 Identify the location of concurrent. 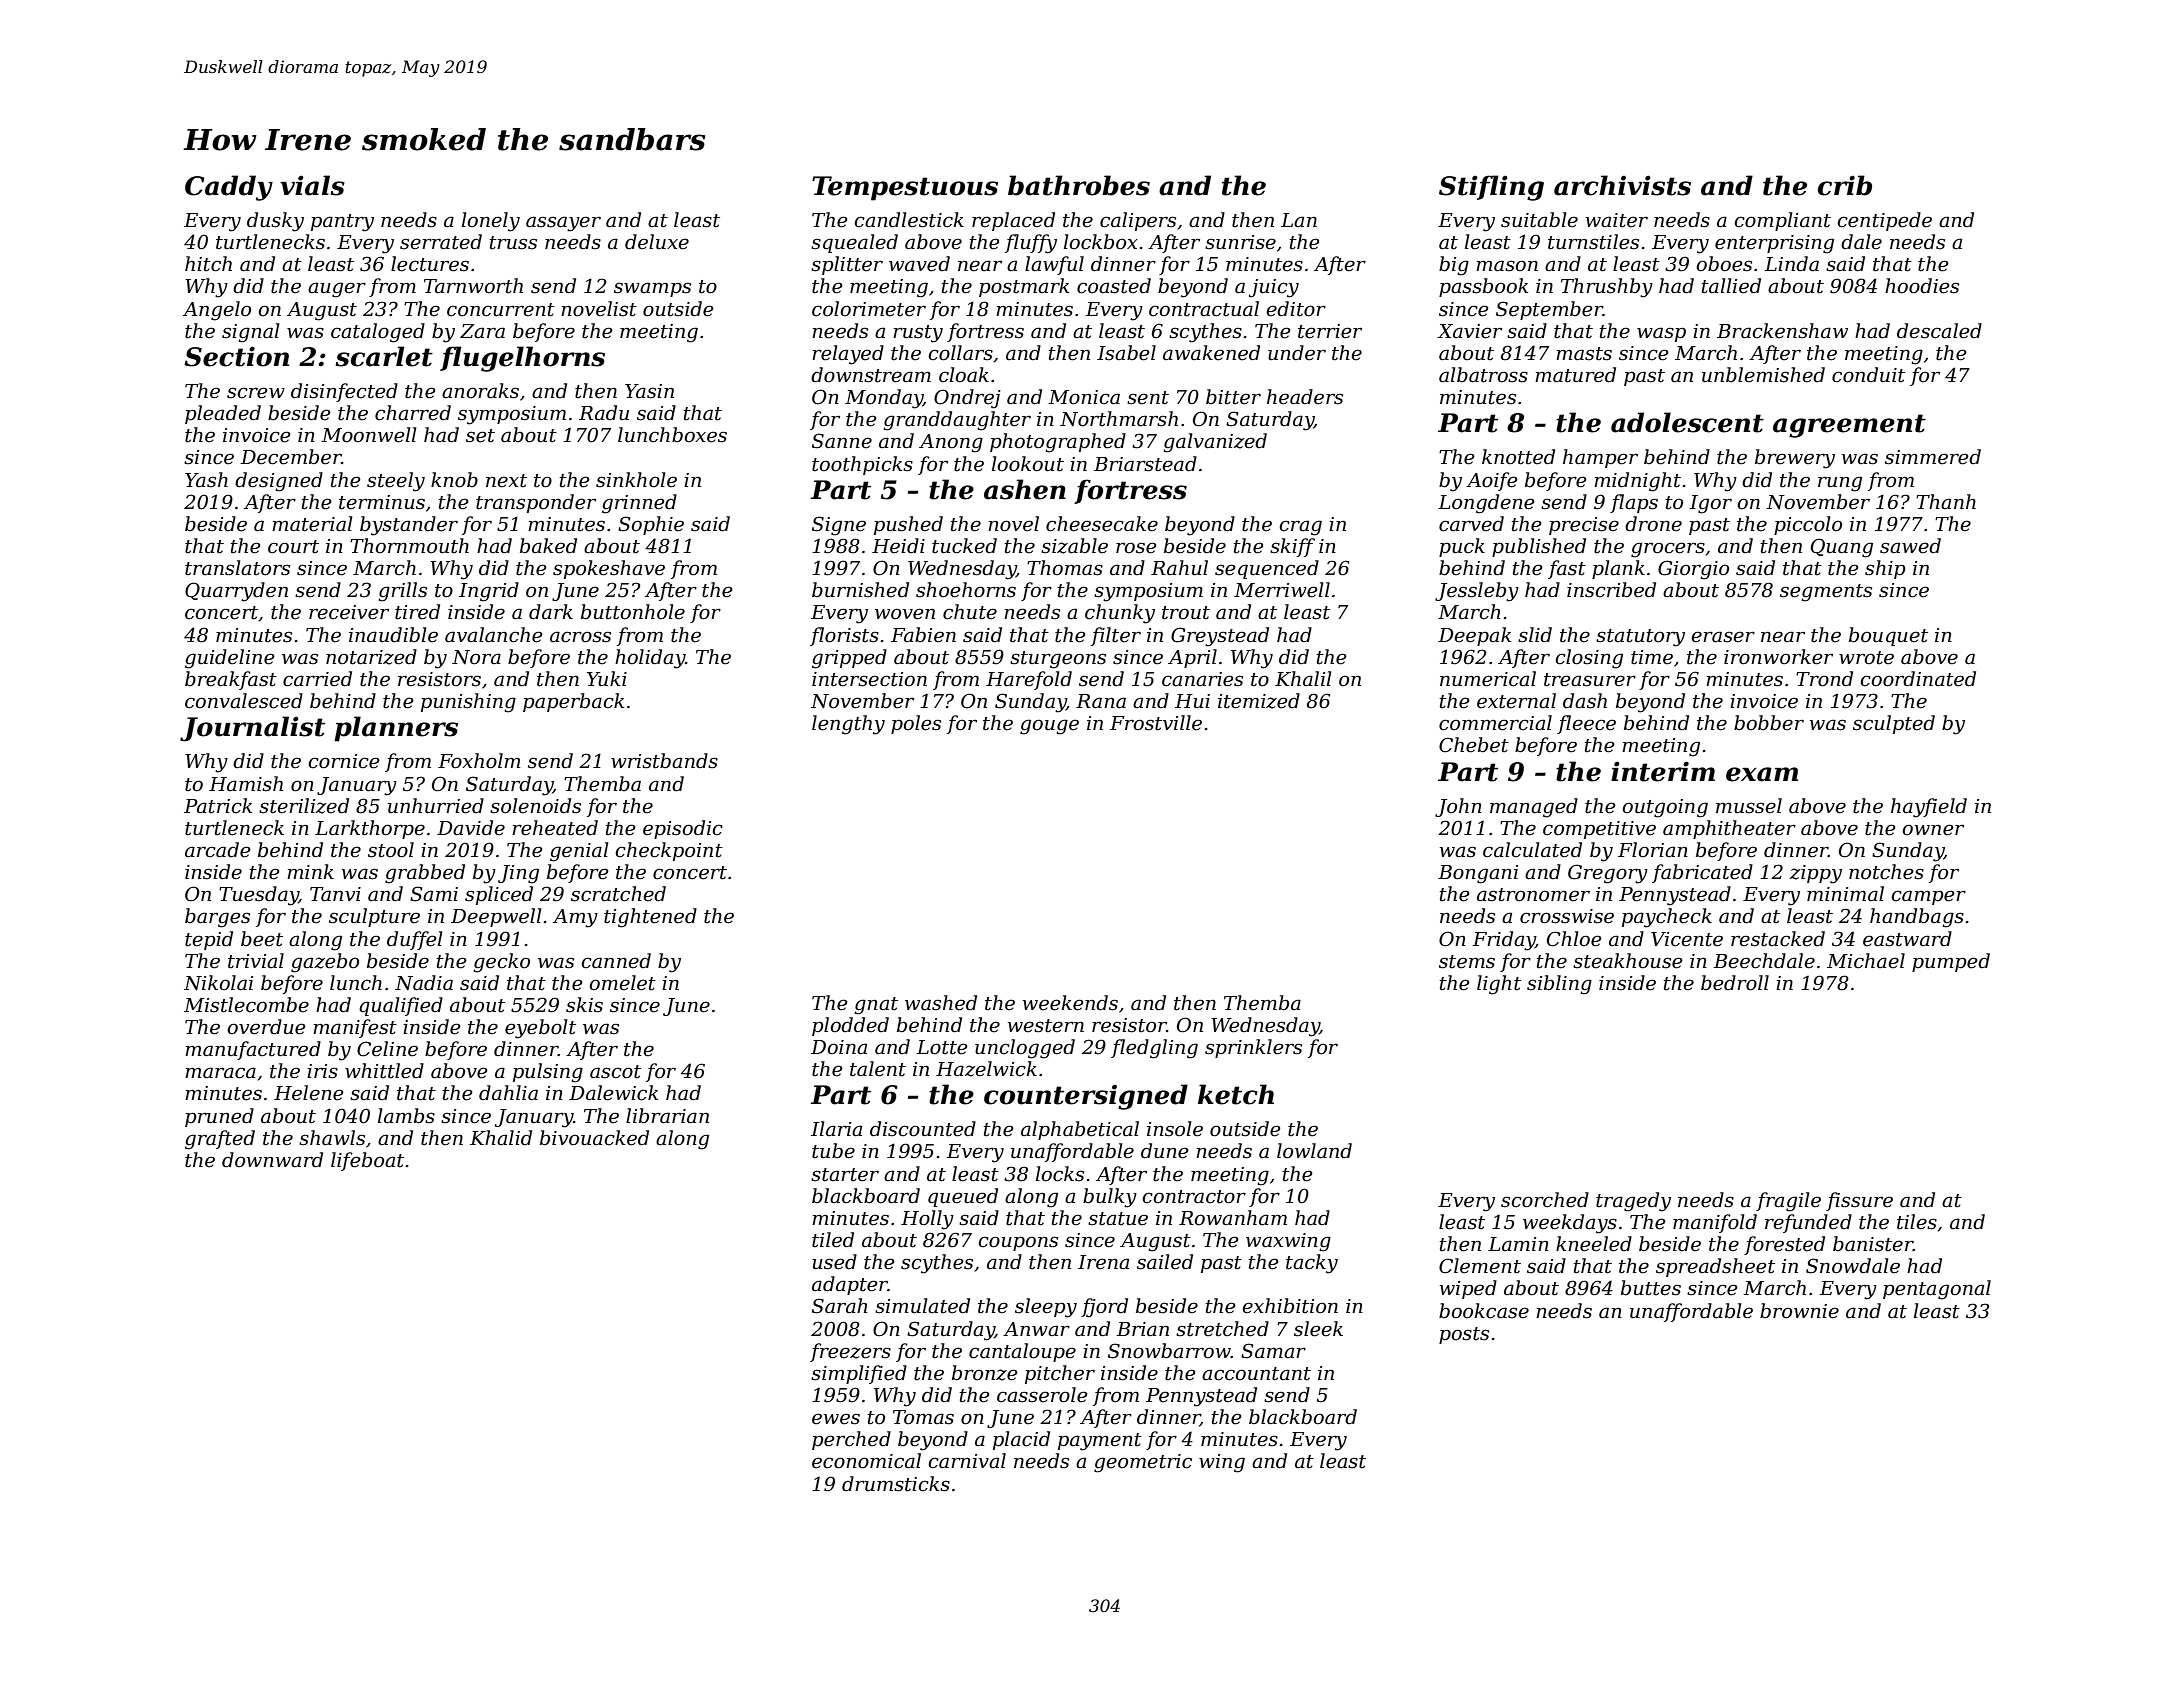
(501, 310).
